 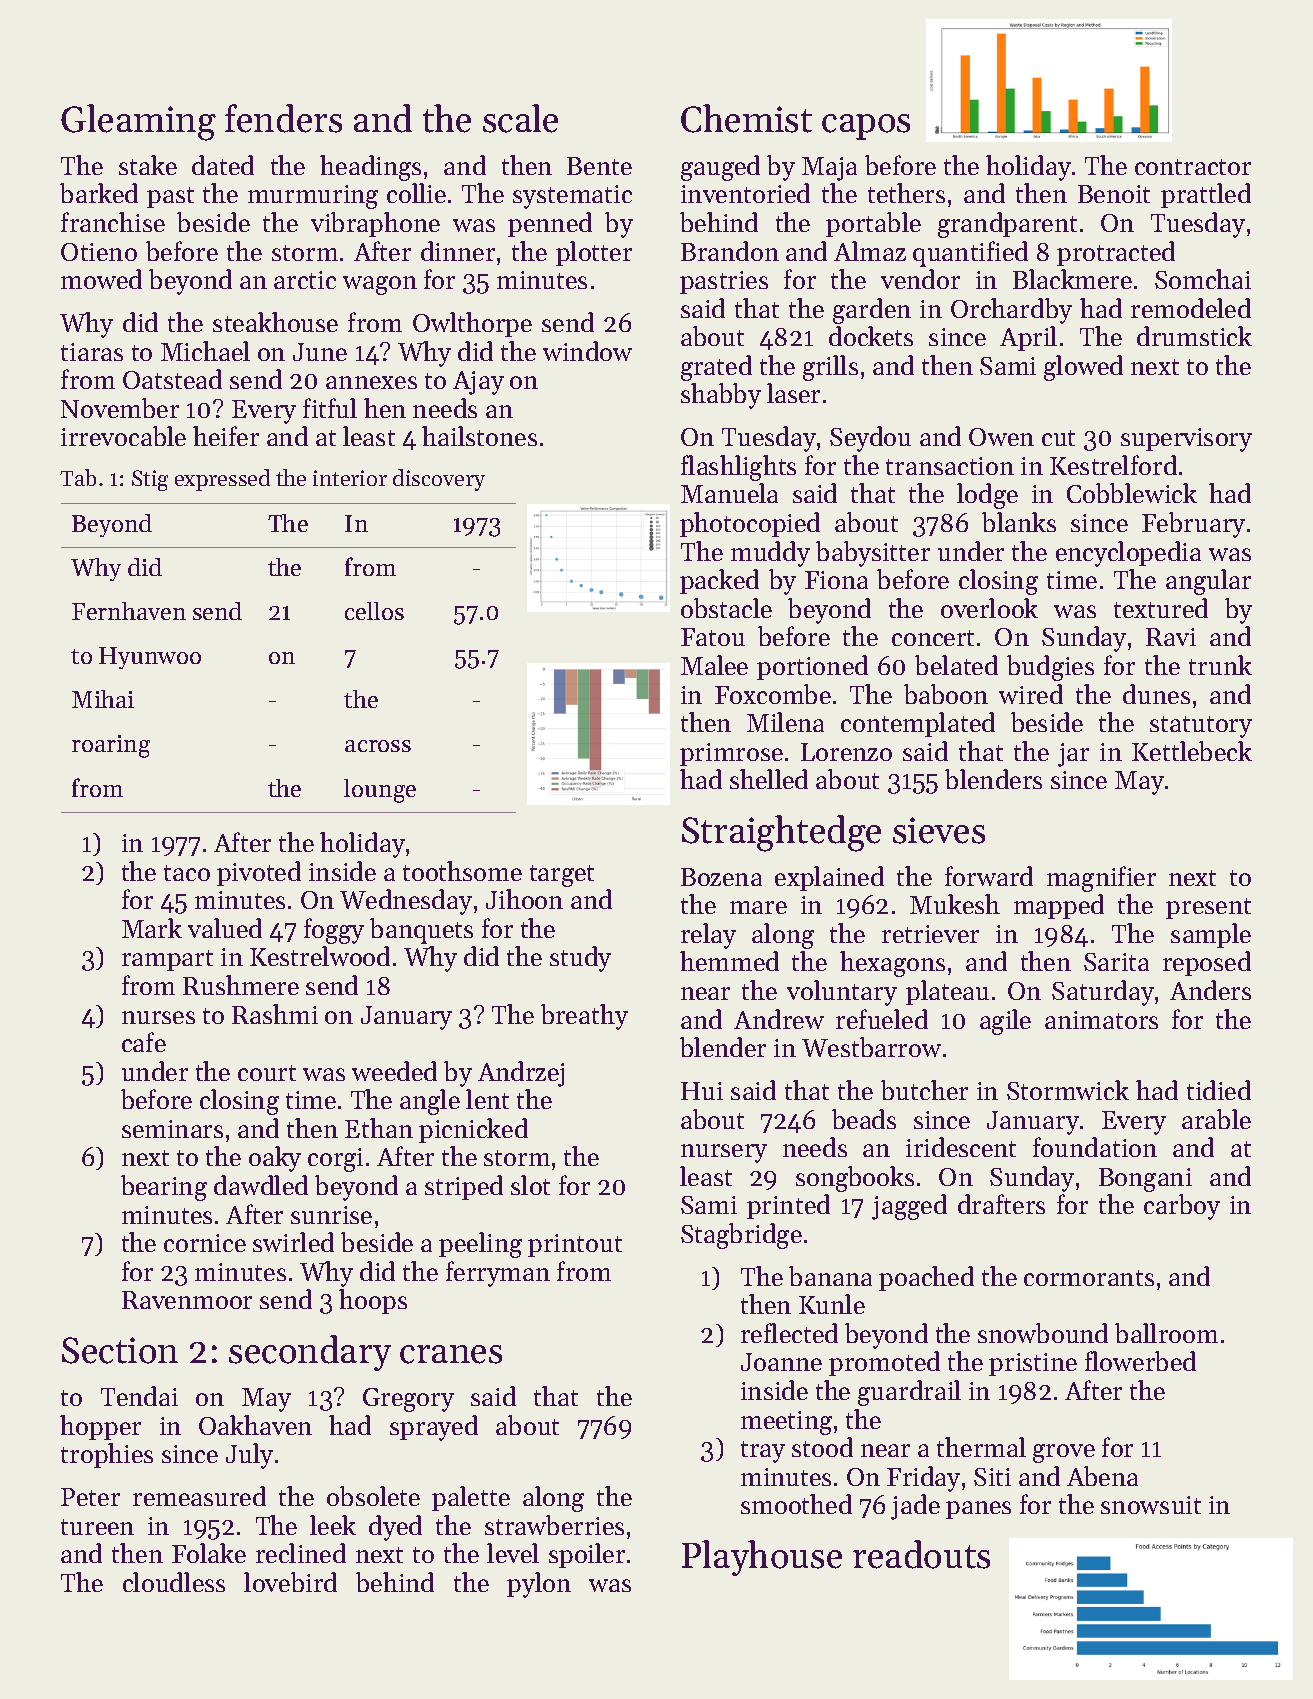 I want to click on tureen, so click(x=97, y=1527).
